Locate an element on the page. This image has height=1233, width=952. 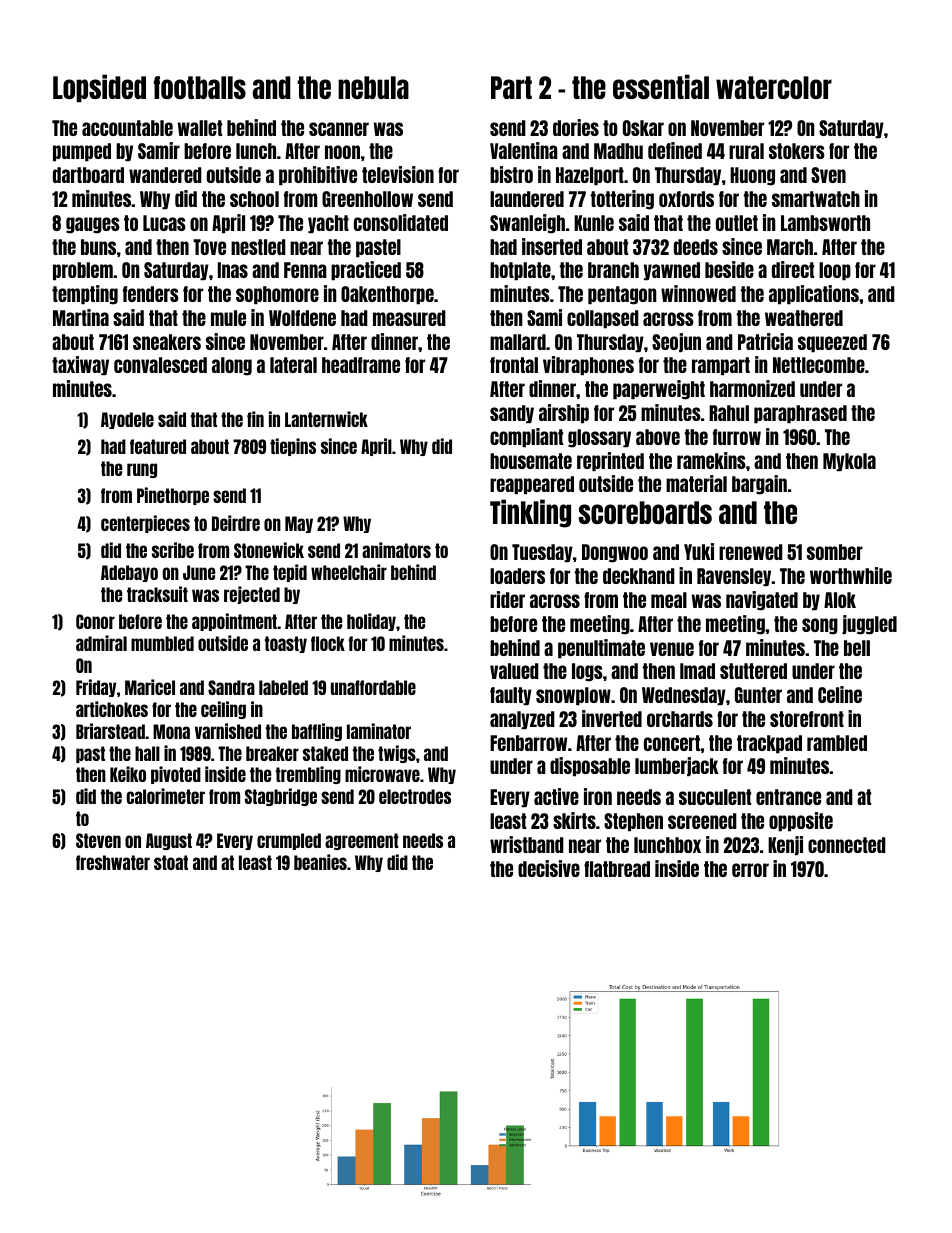
dories is located at coordinates (576, 127).
